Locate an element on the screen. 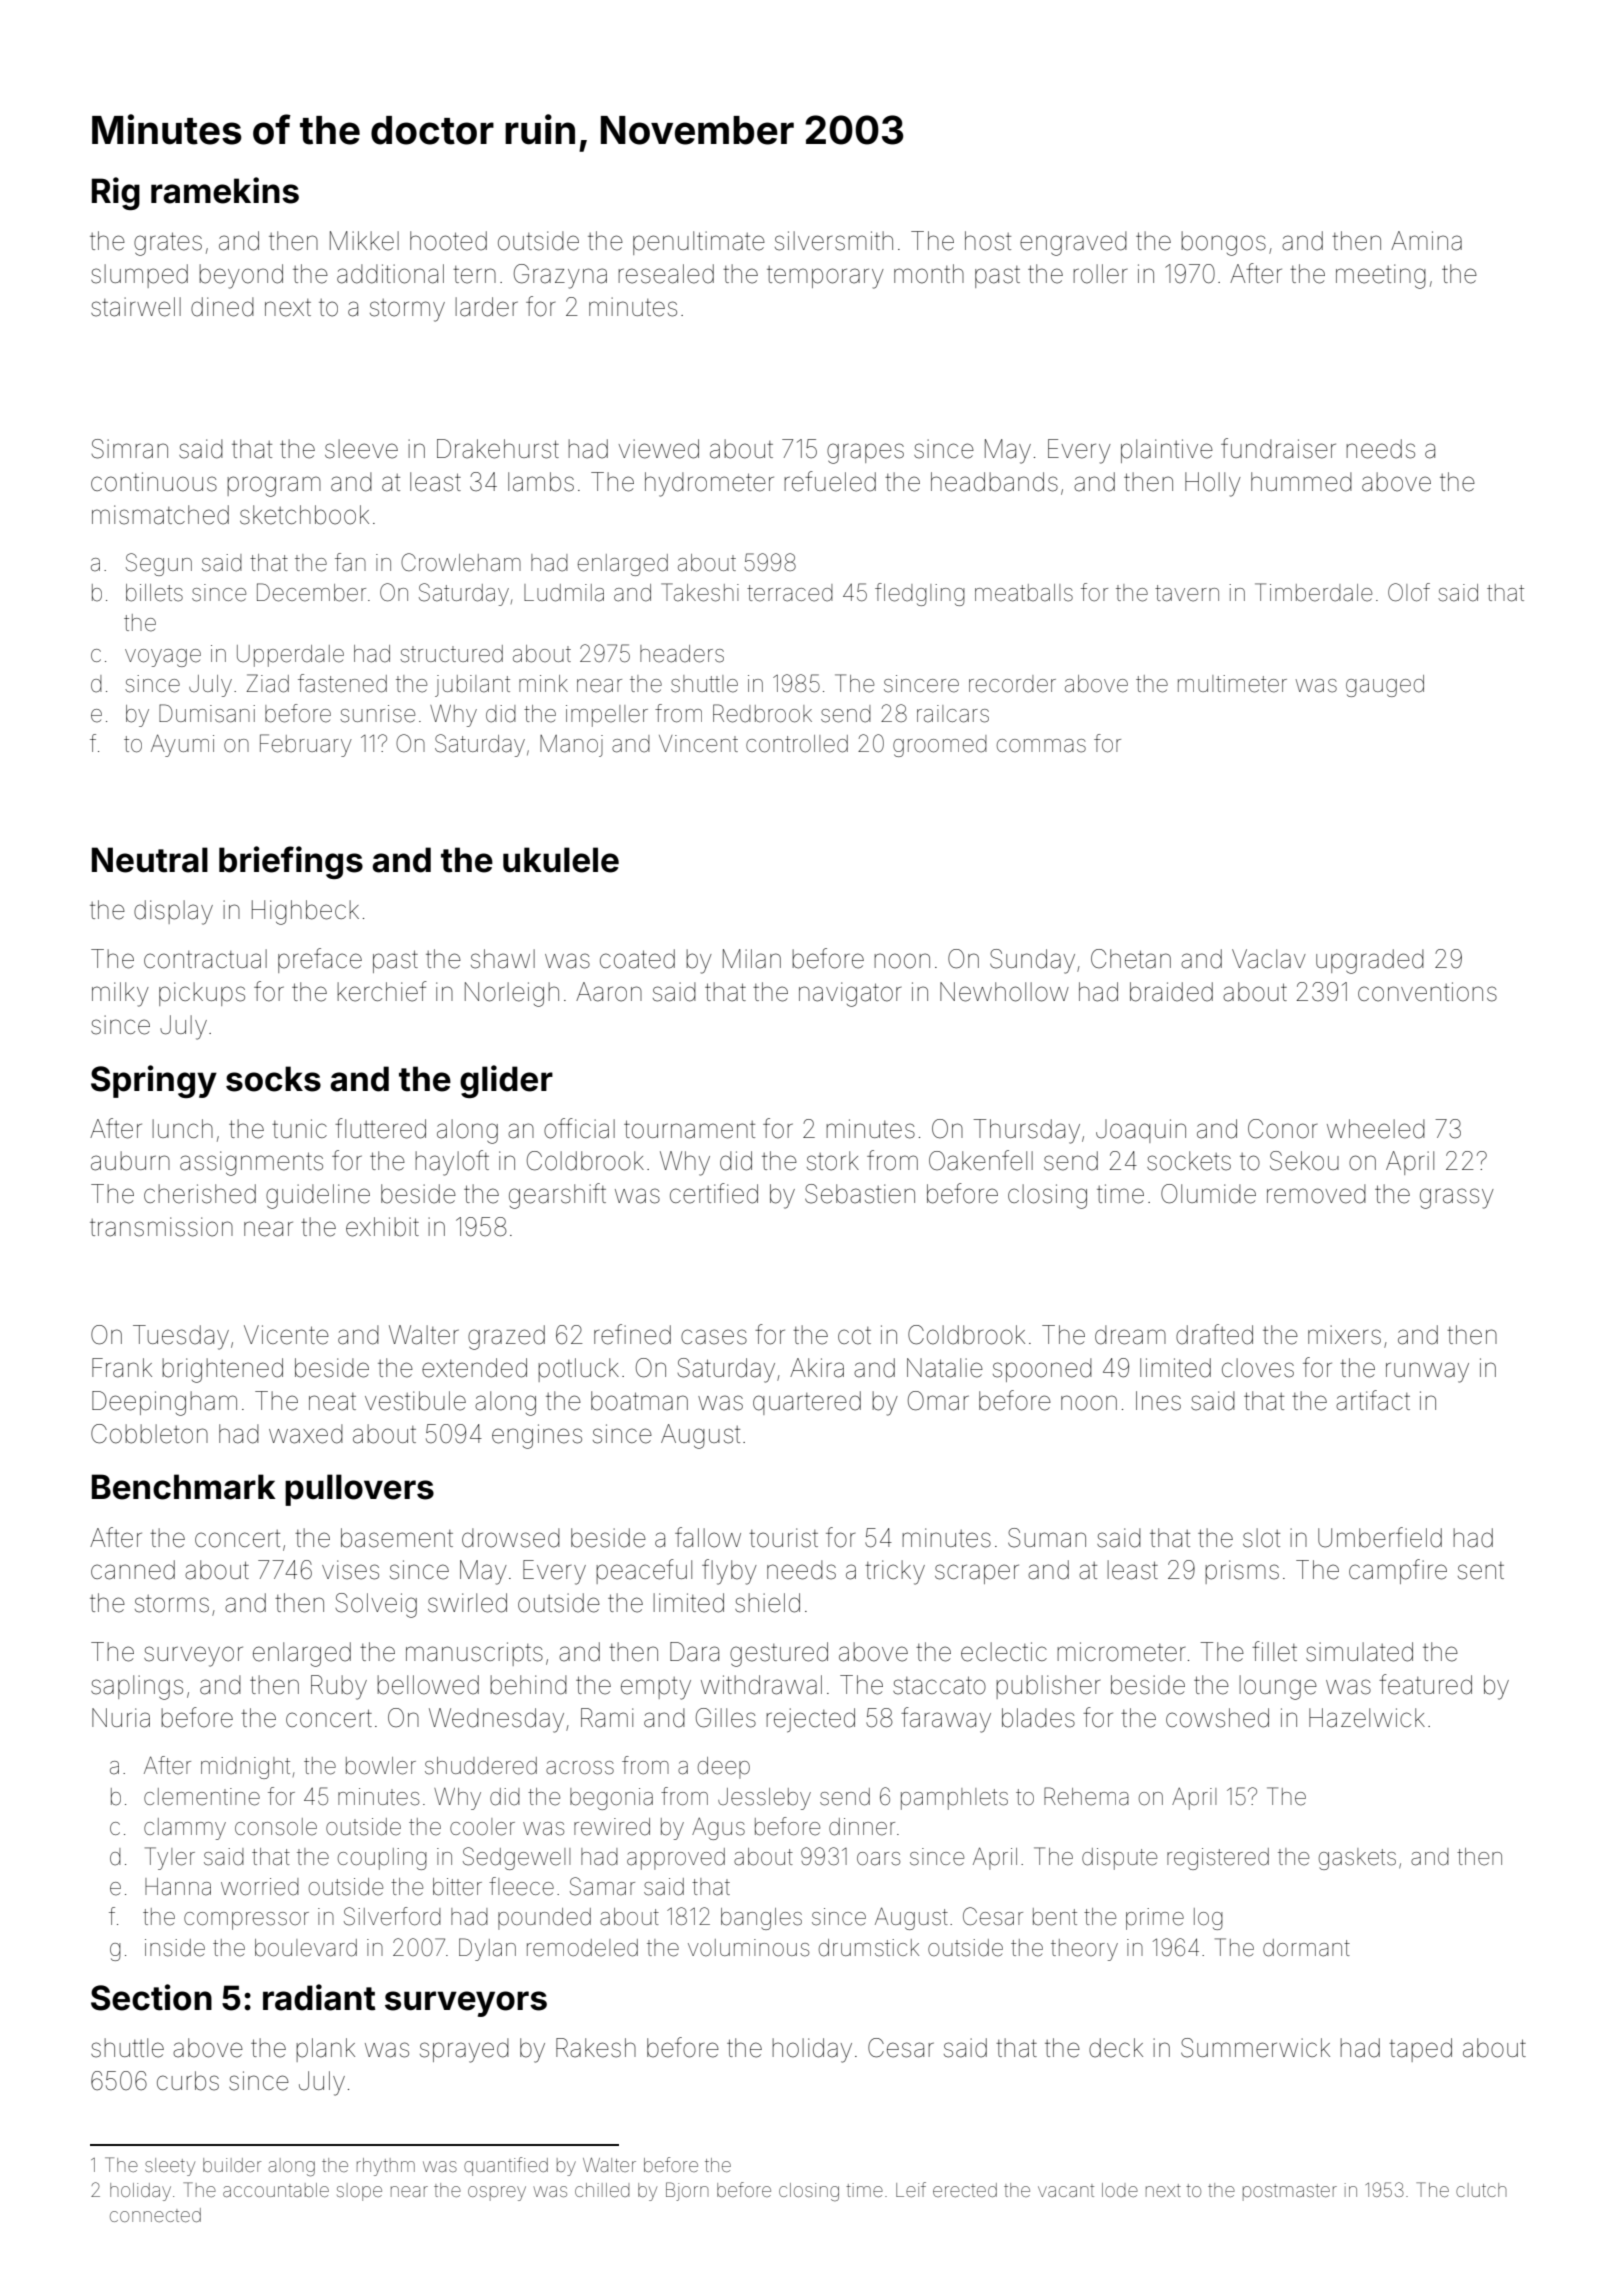 The image size is (1620, 2292). fluttered is located at coordinates (380, 1128).
